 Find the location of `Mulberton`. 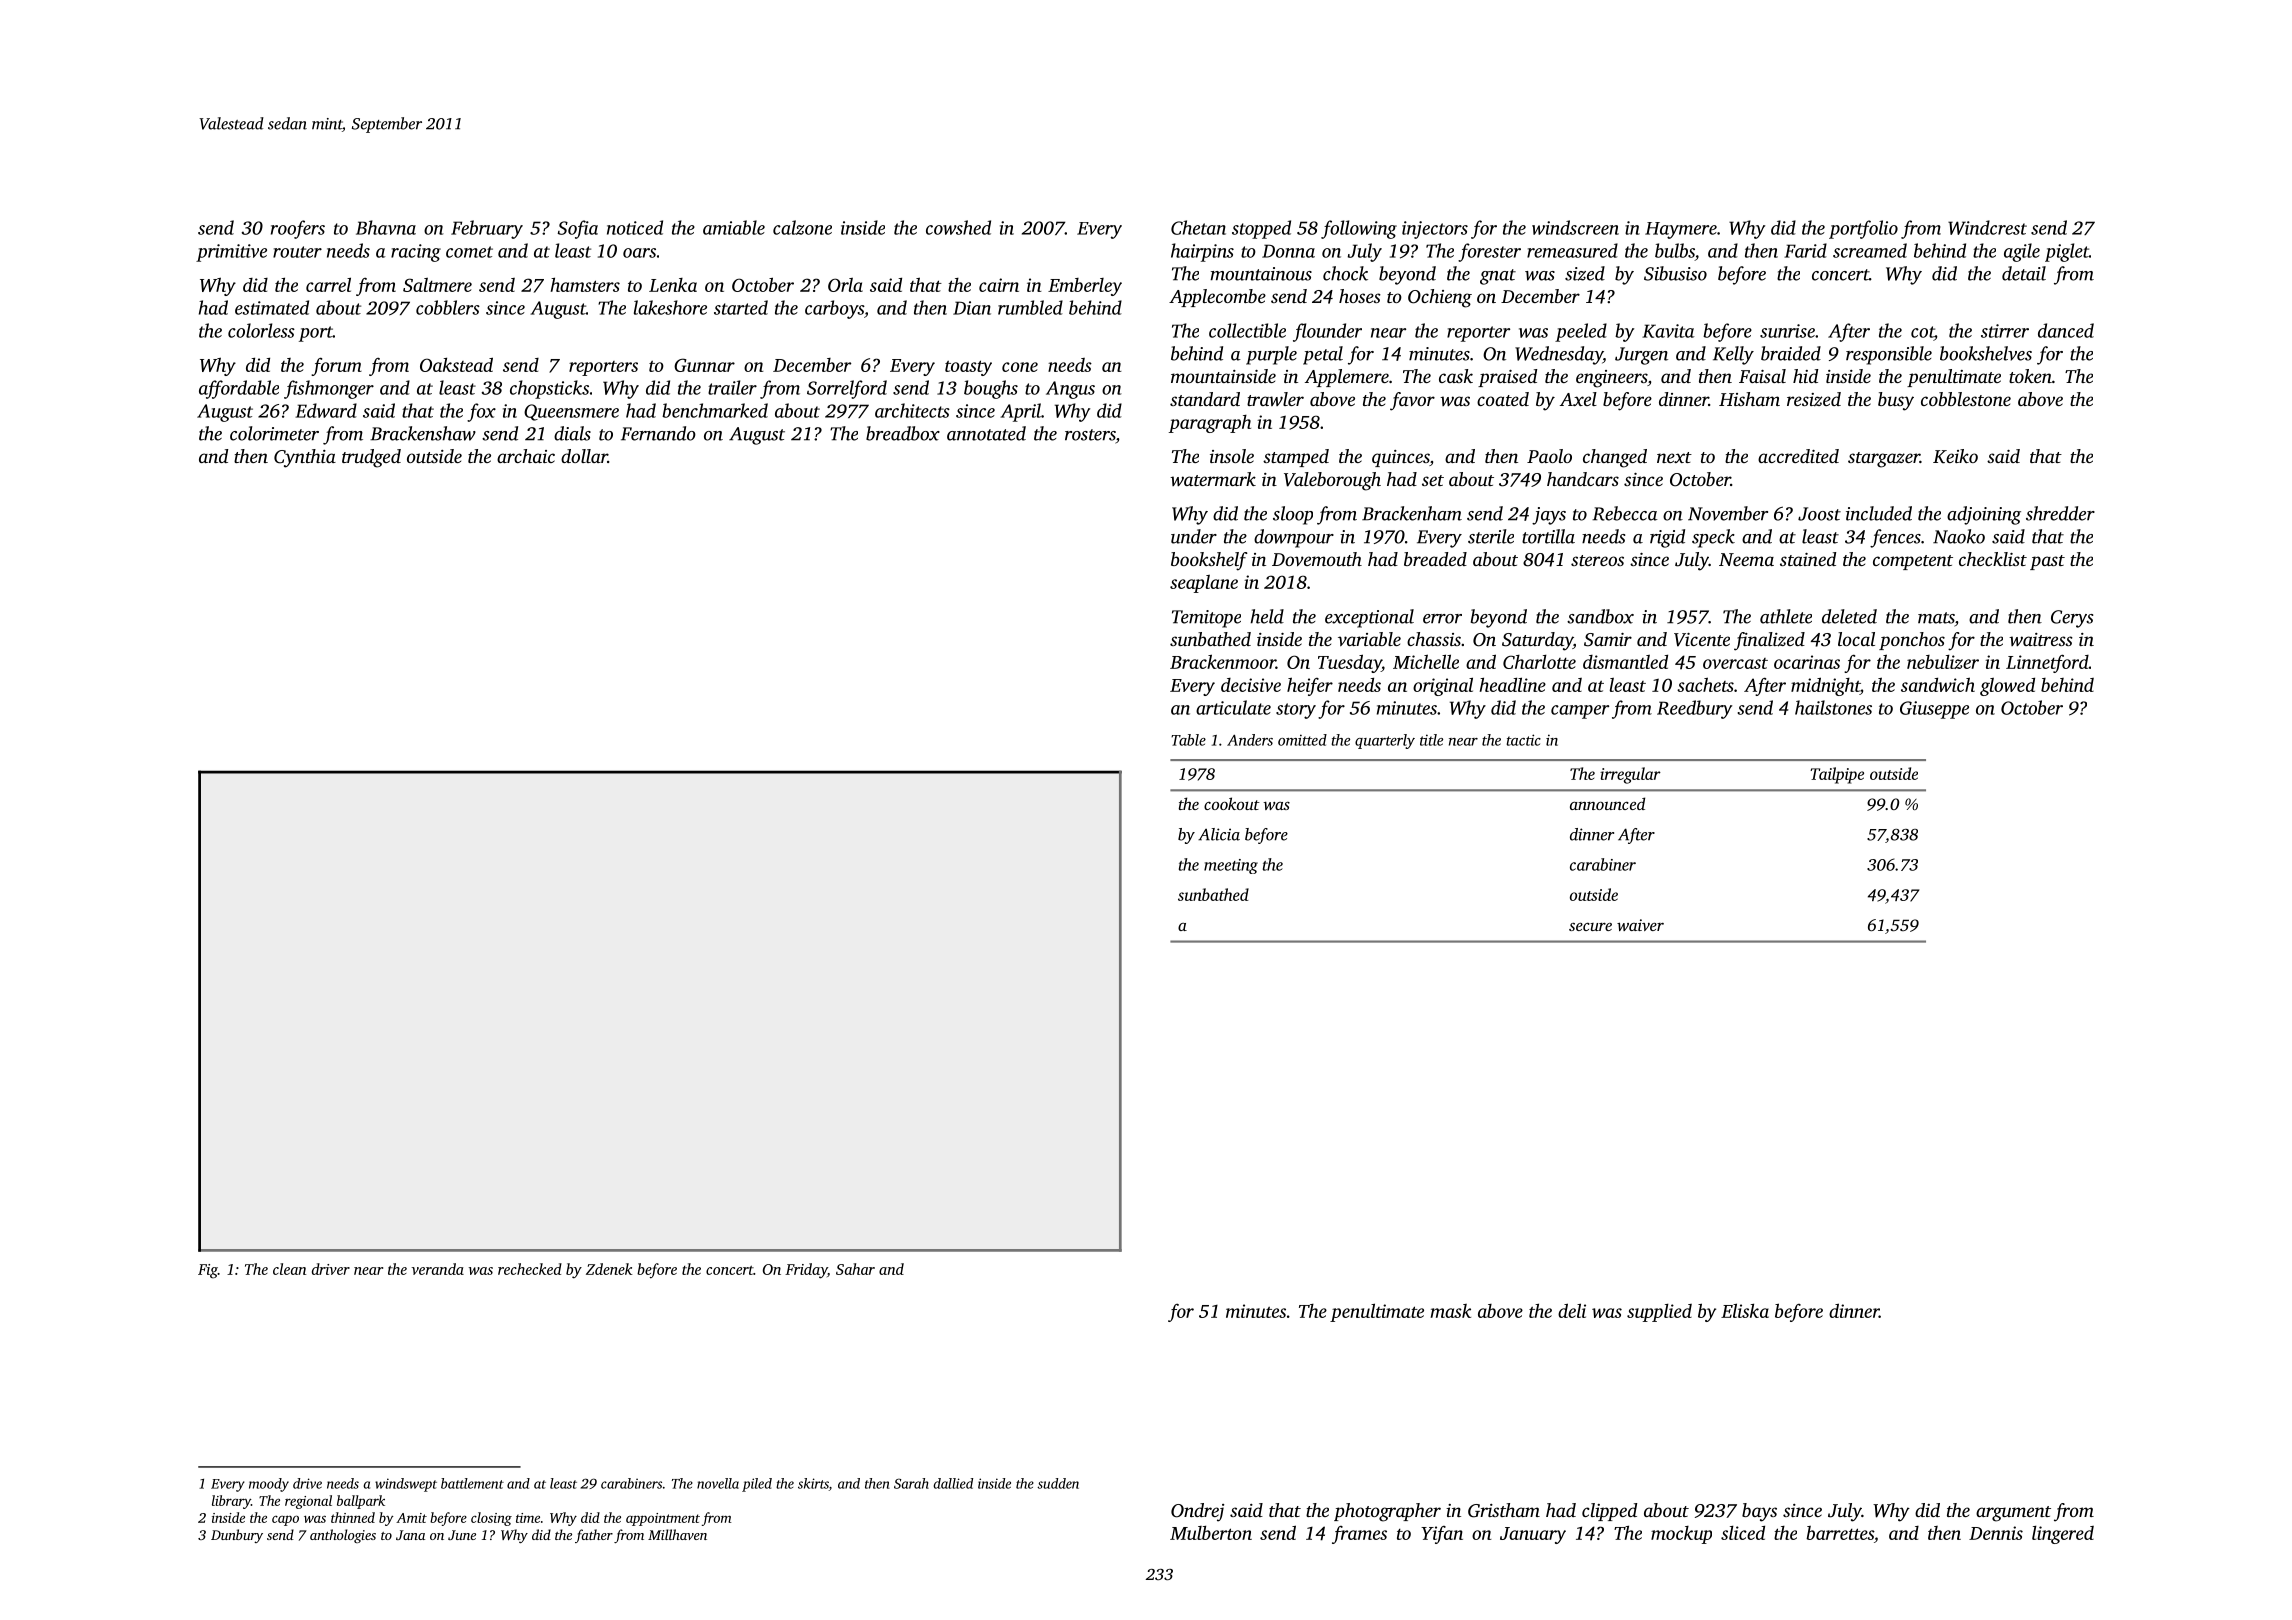

Mulberton is located at coordinates (1211, 1533).
